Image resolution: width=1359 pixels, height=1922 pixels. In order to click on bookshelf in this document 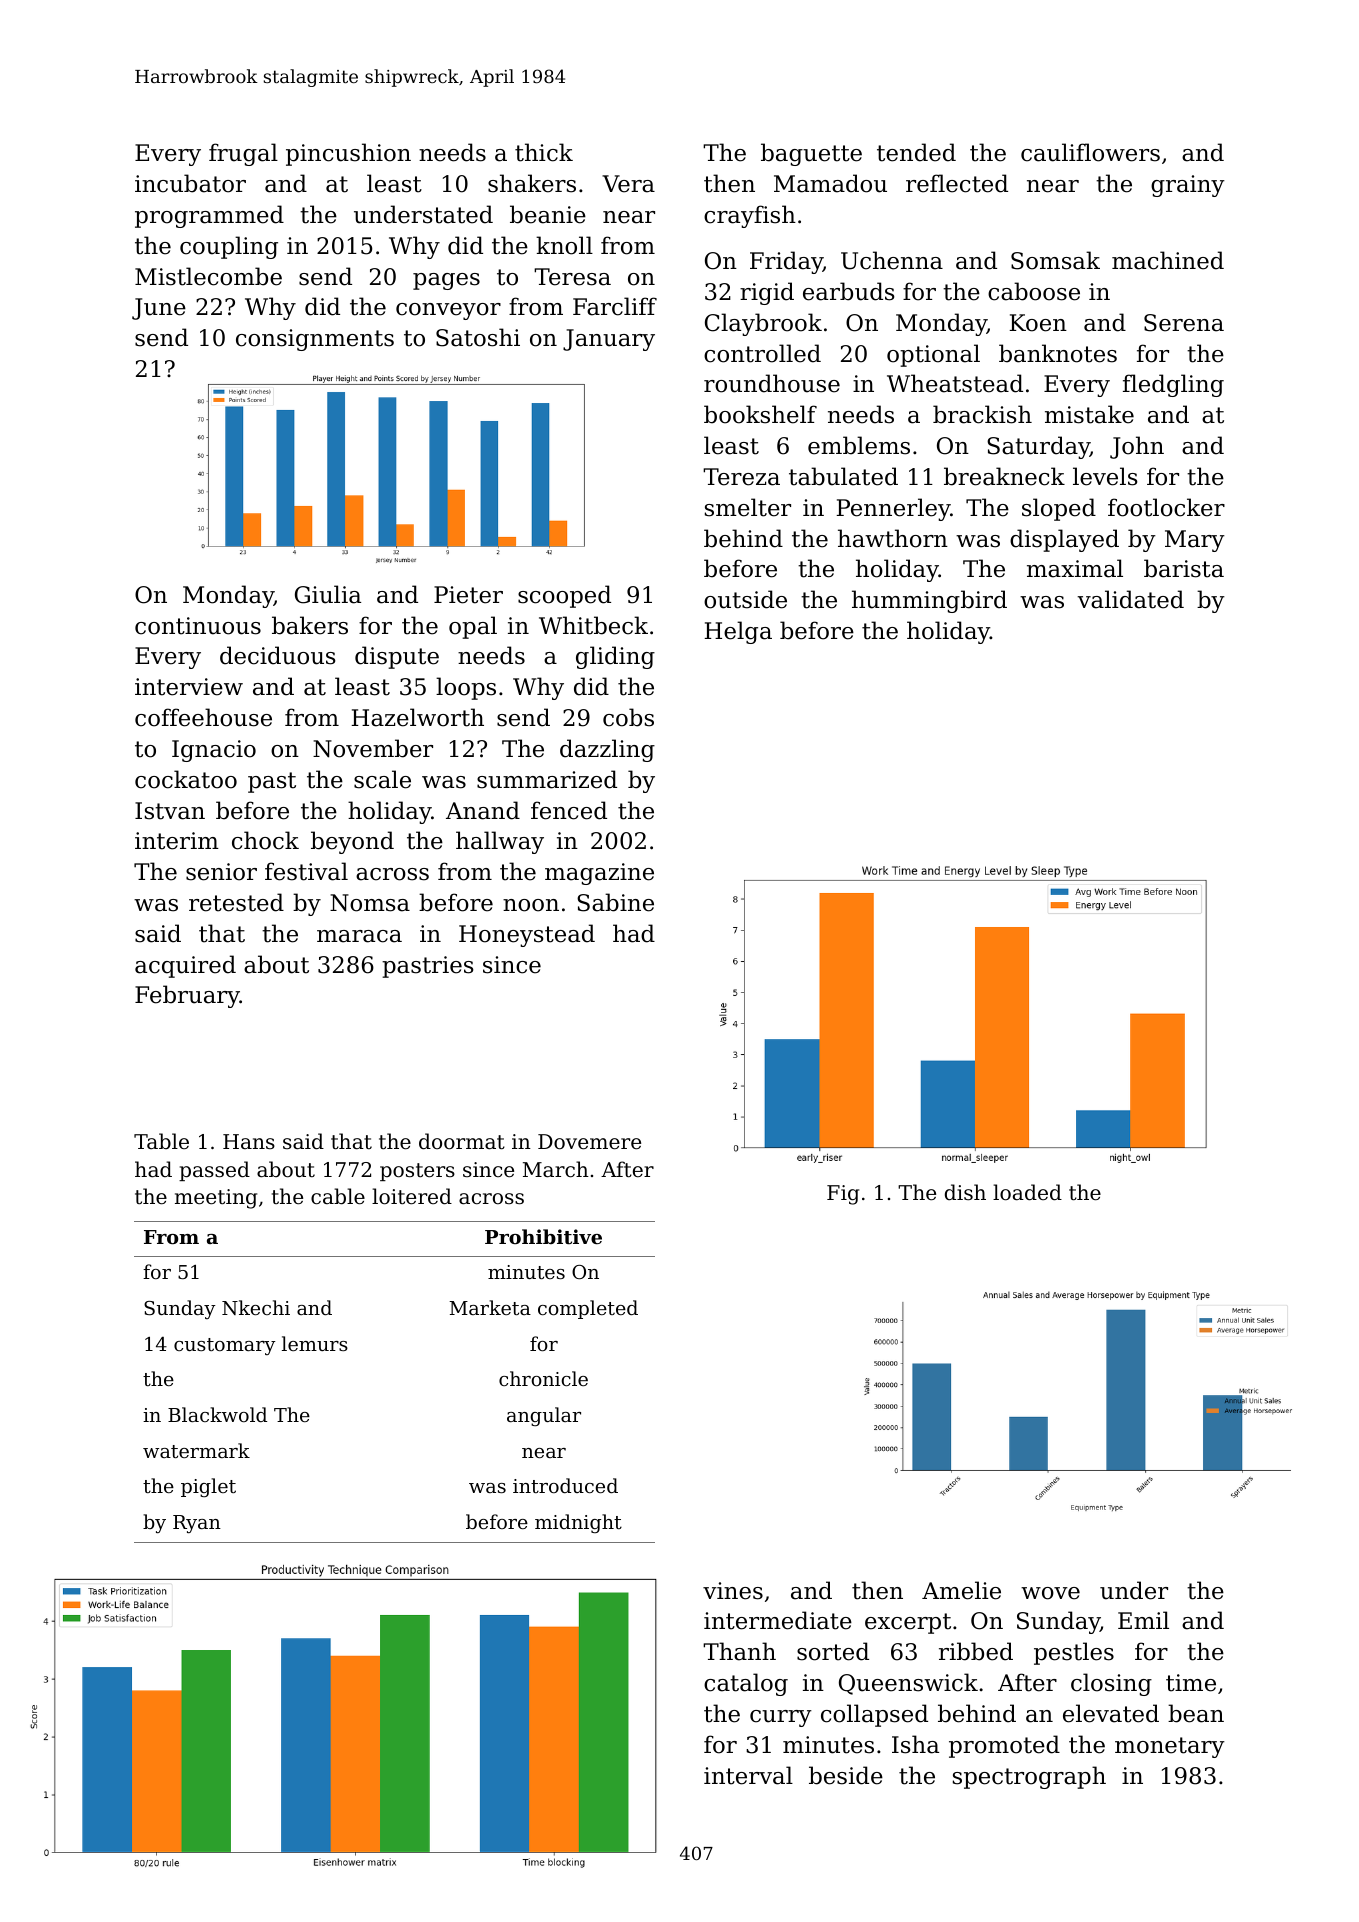, I will do `click(760, 414)`.
